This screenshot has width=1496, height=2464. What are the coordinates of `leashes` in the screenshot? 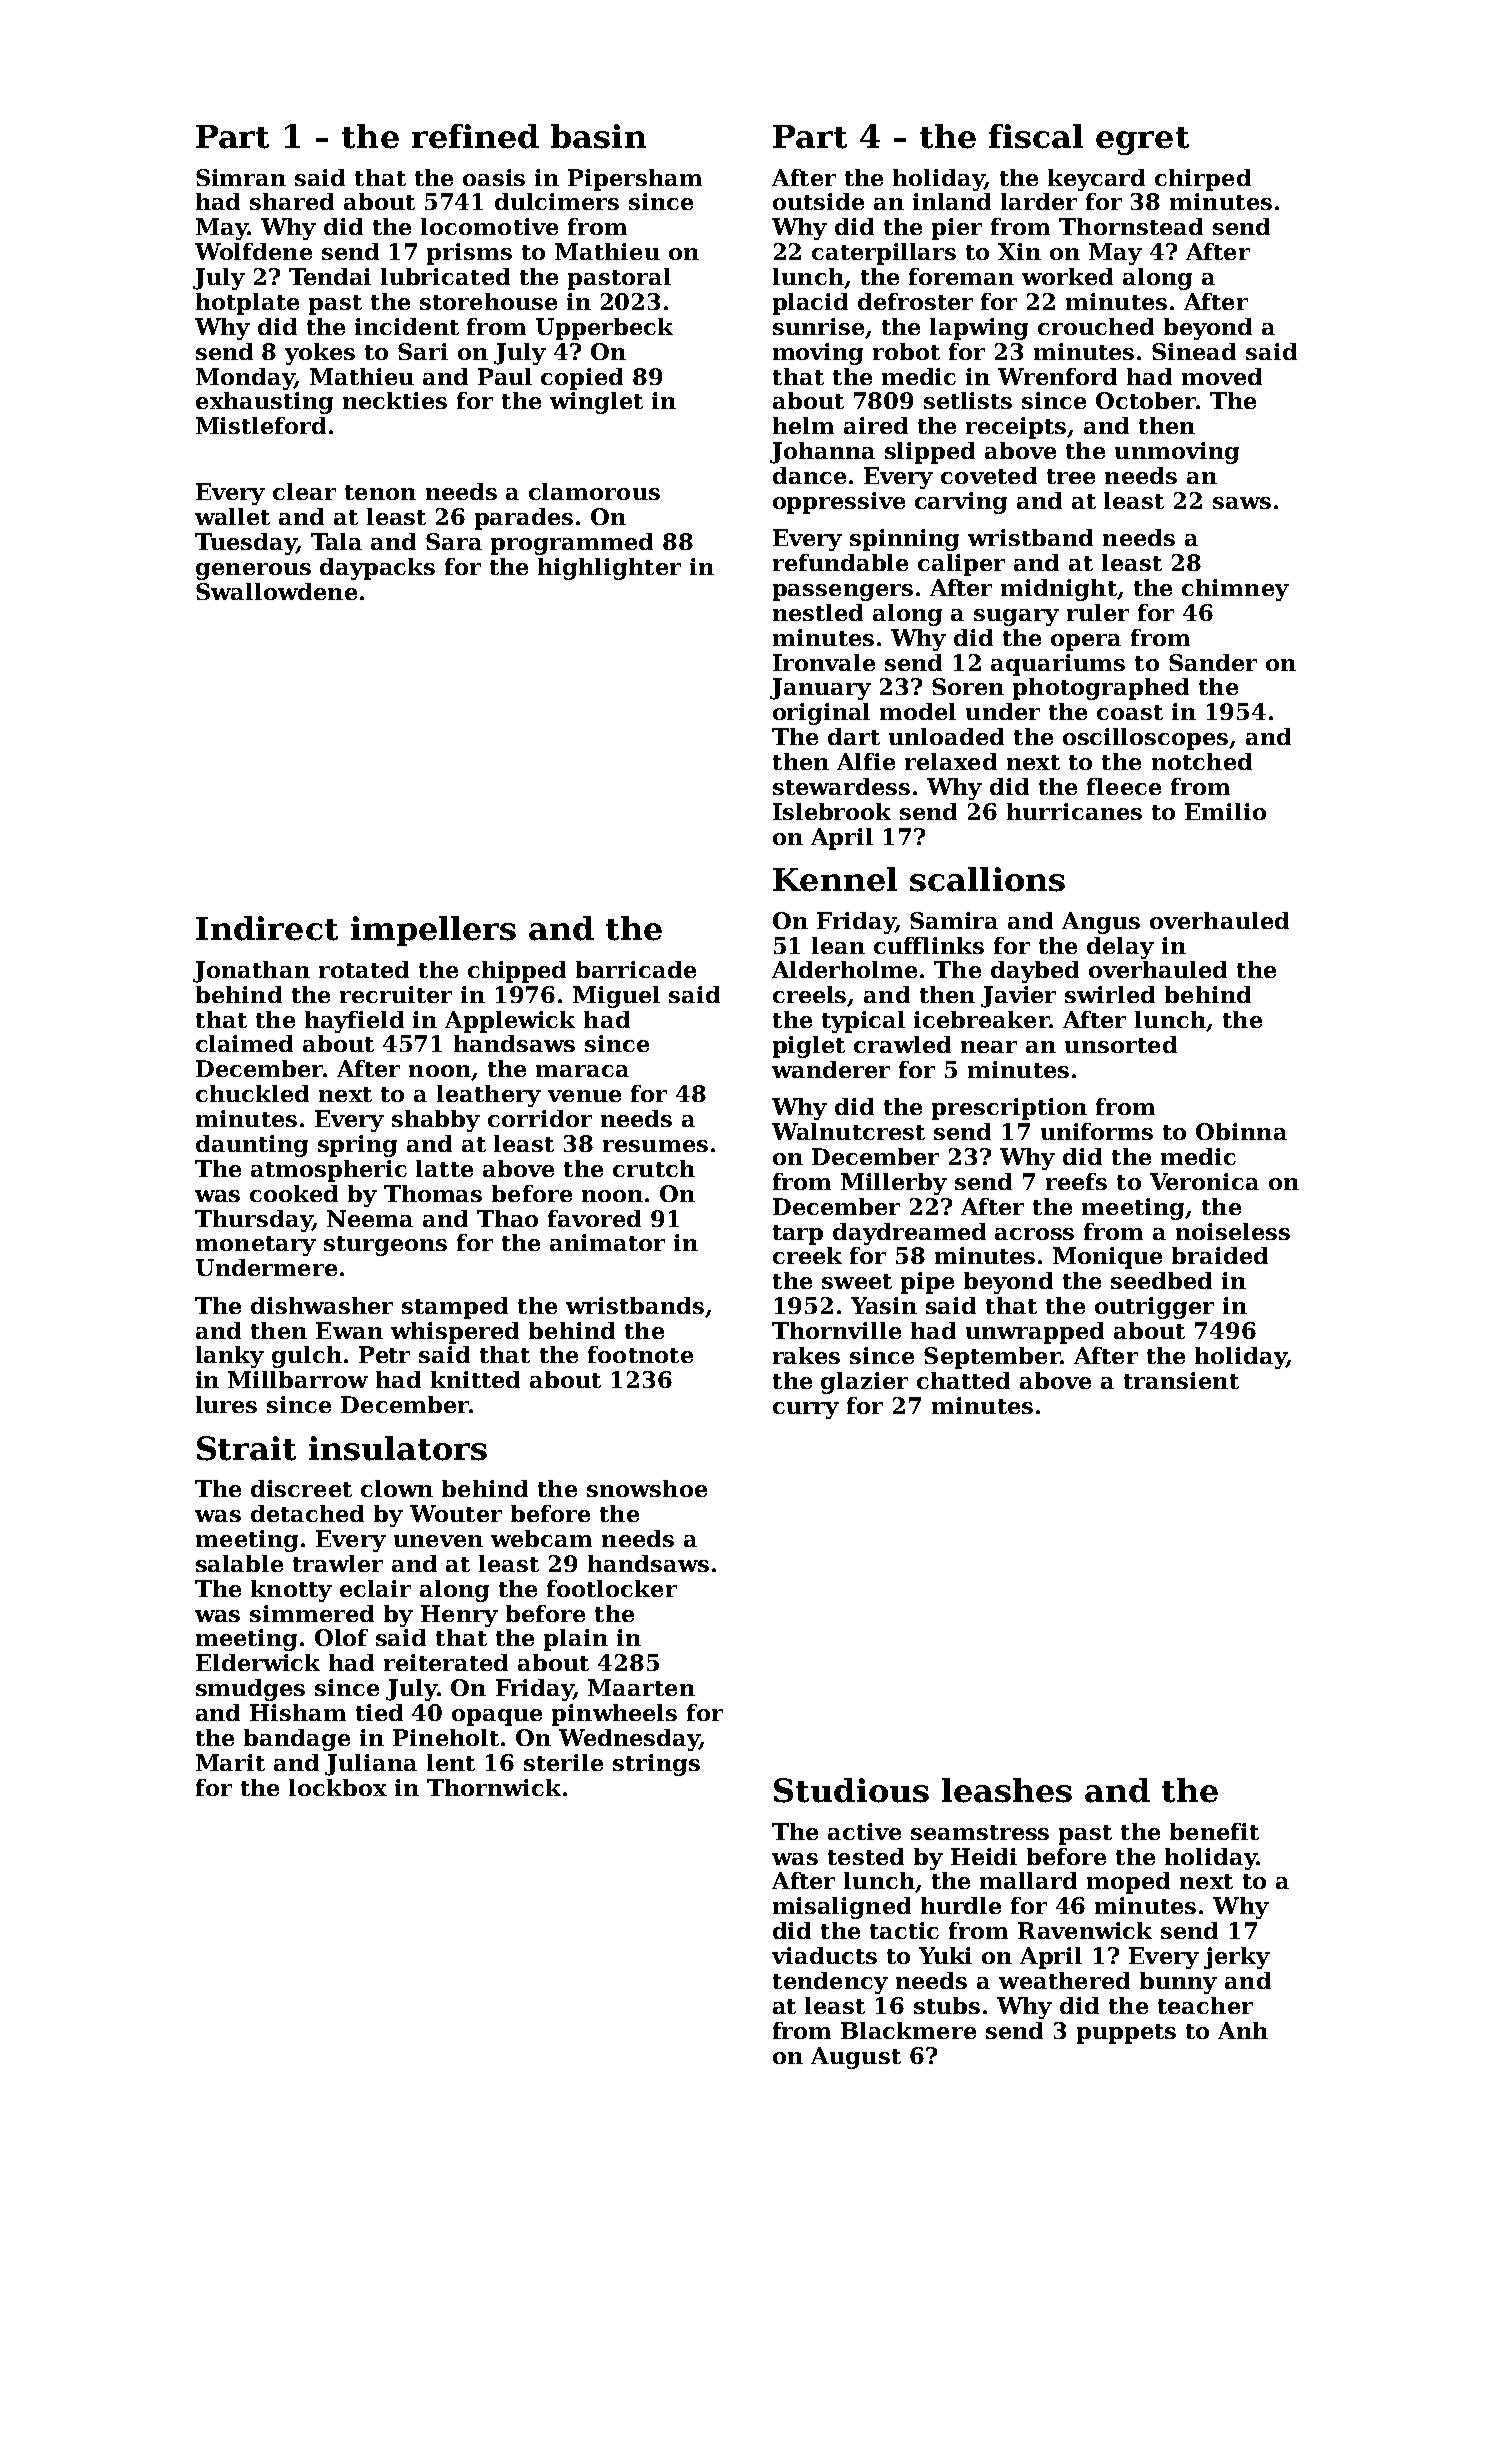 It's located at (1007, 1790).
